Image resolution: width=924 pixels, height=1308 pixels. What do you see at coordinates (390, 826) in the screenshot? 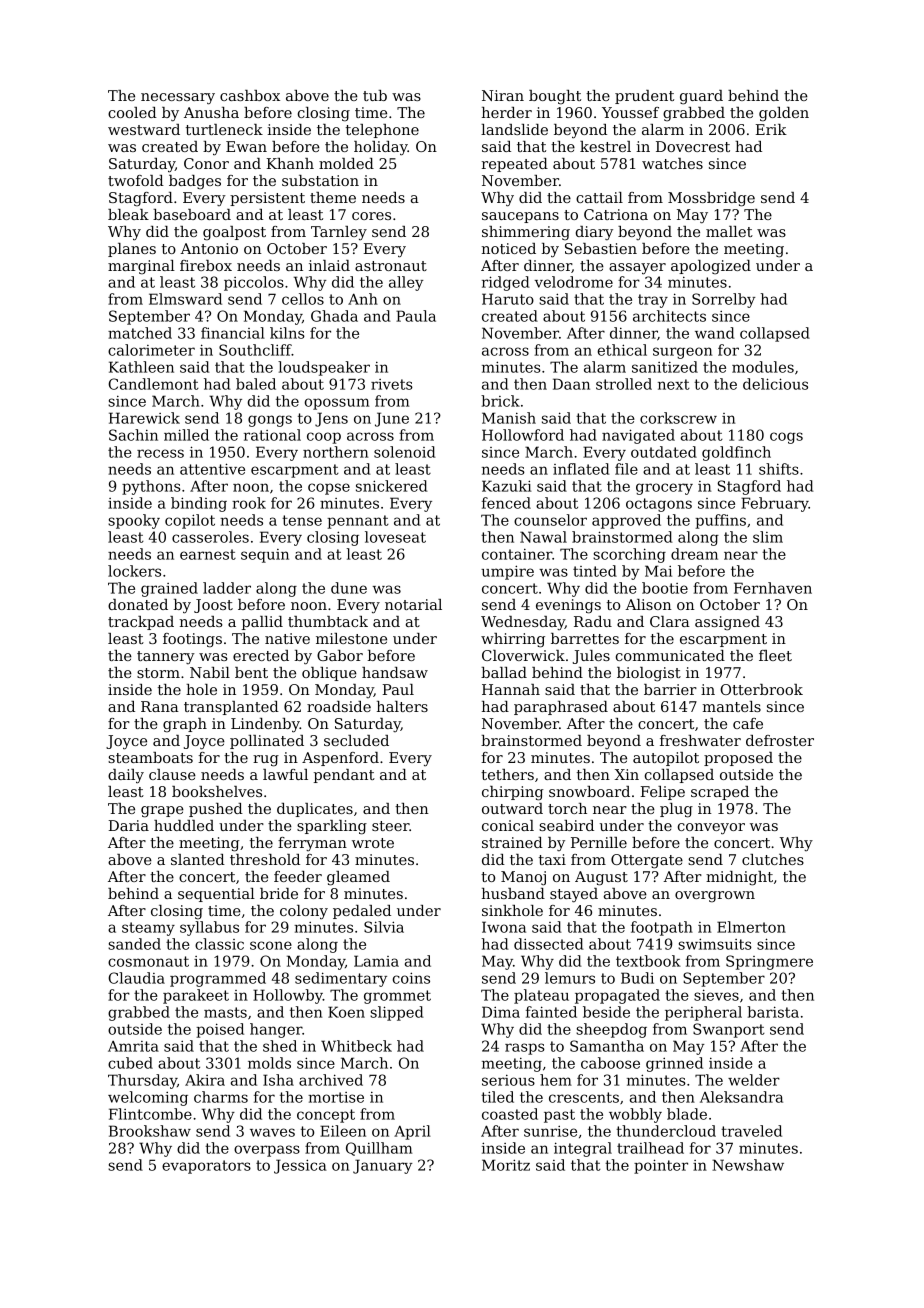
I see `steer` at bounding box center [390, 826].
